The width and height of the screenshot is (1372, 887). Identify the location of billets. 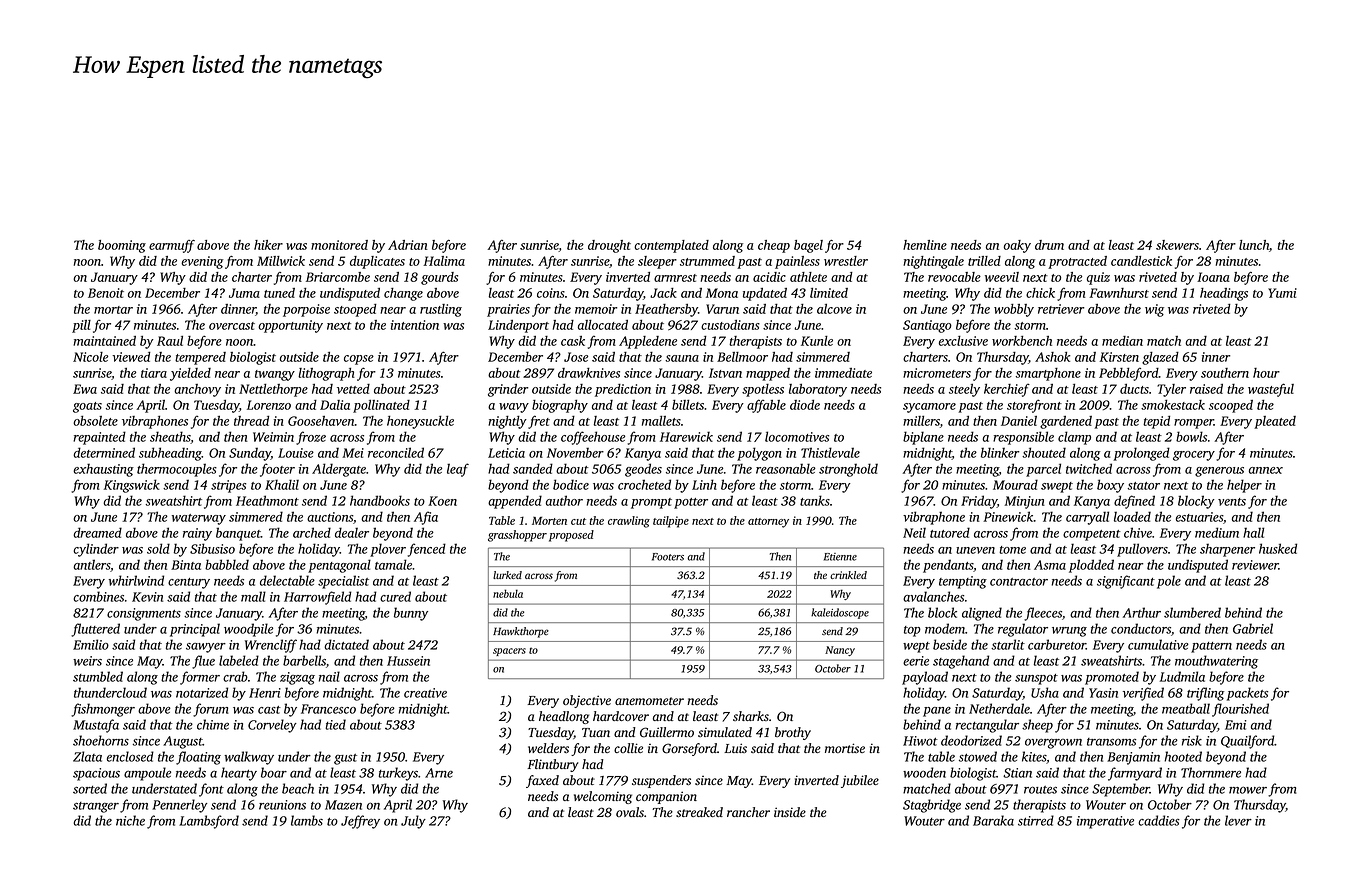
(688, 405).
